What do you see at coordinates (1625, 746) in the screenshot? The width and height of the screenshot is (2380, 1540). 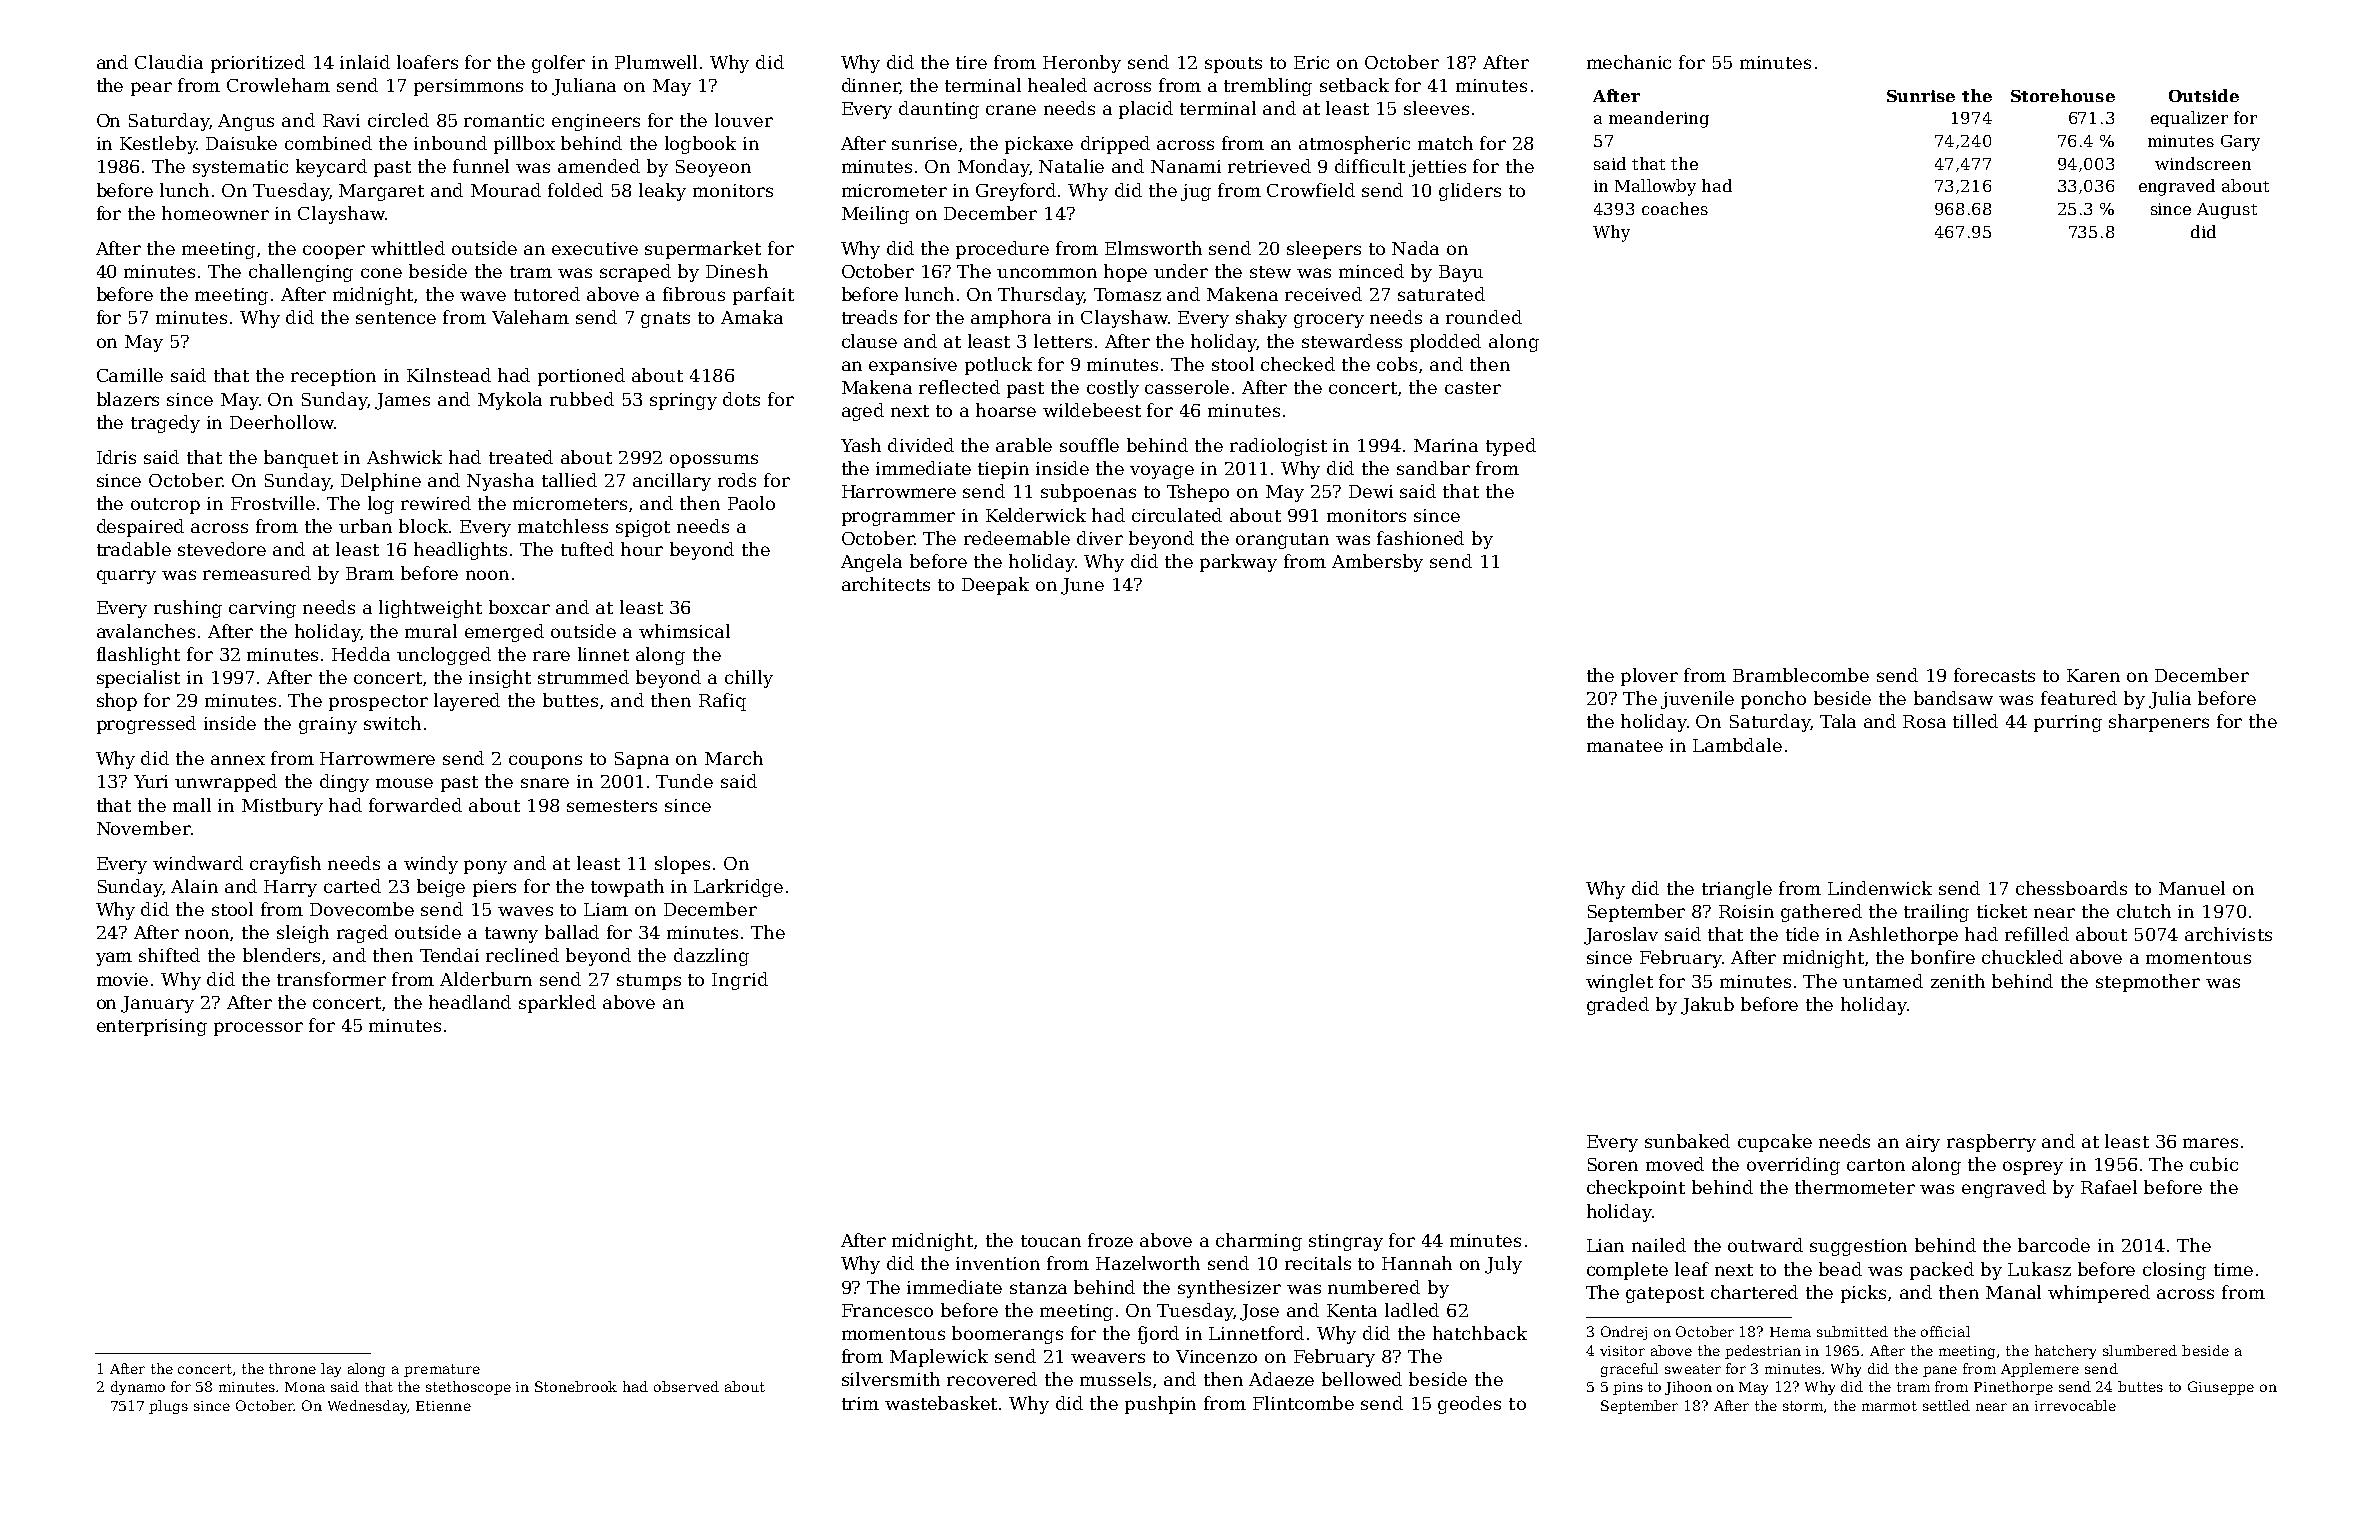 I see `manatee` at bounding box center [1625, 746].
